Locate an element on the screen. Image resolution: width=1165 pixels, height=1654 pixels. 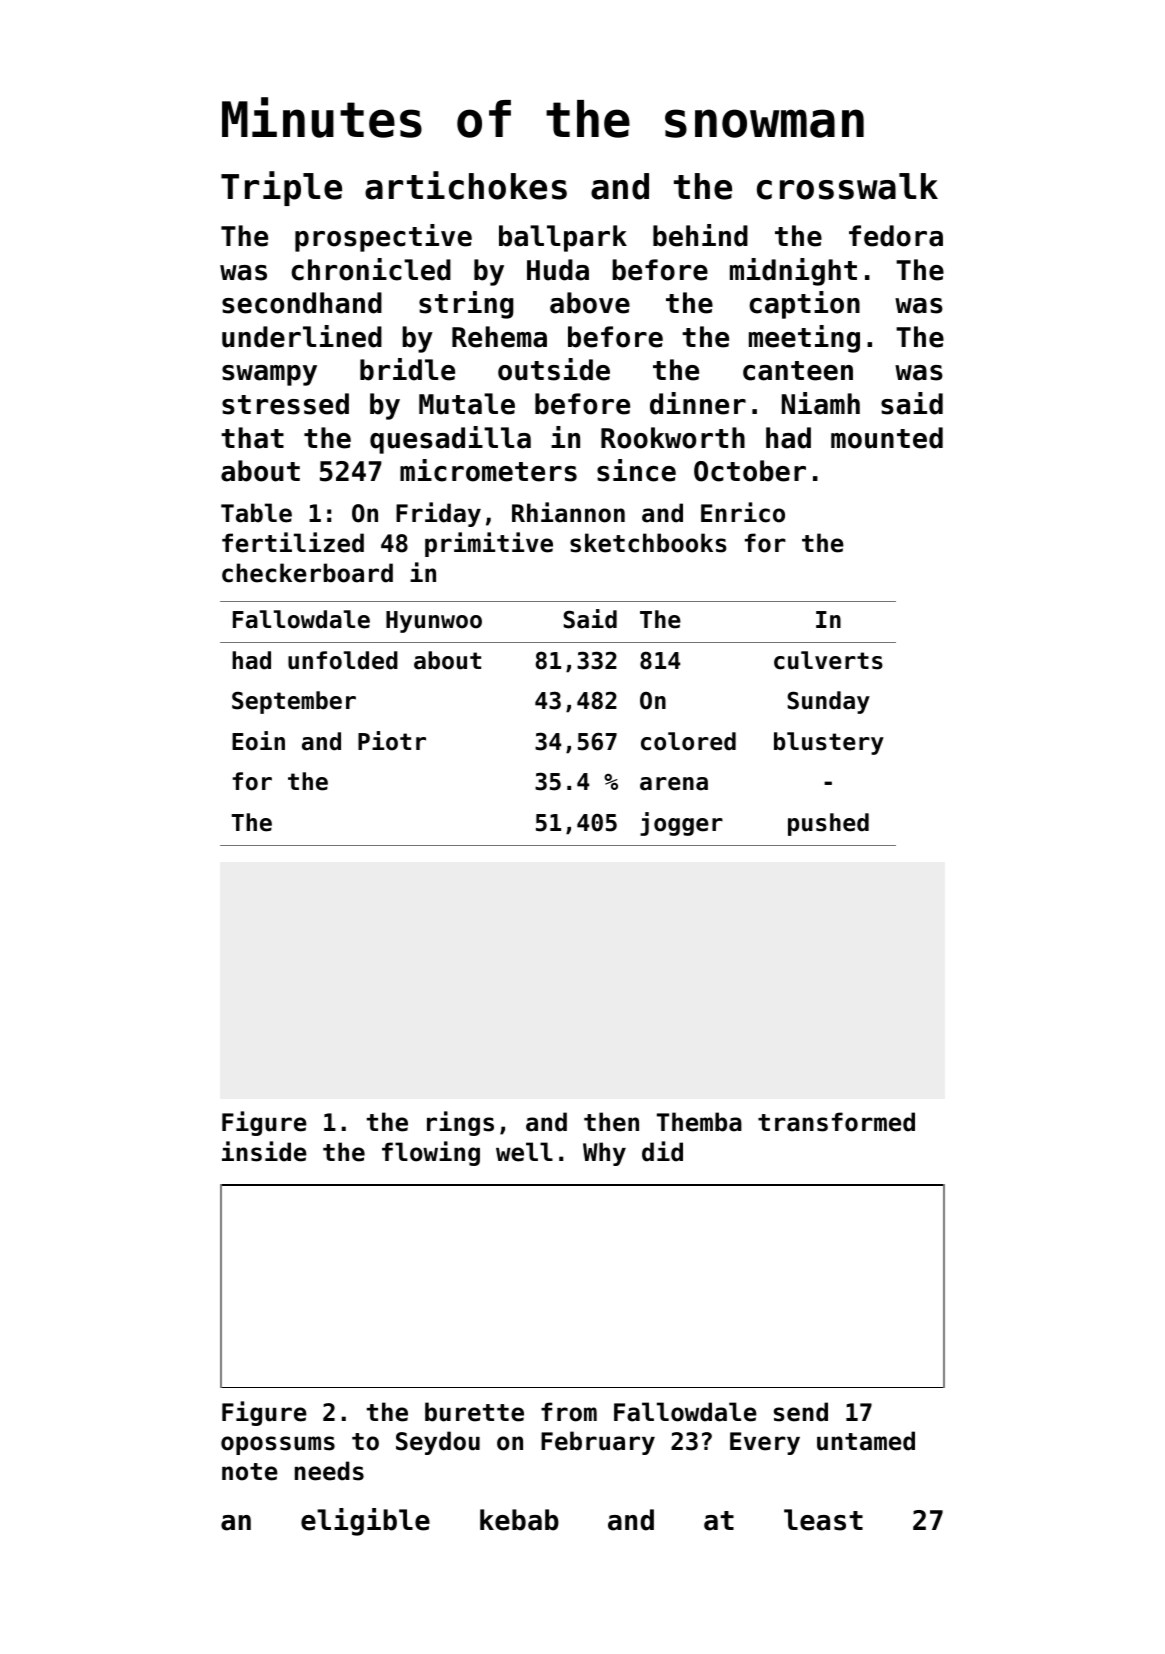
fedora is located at coordinates (896, 236).
